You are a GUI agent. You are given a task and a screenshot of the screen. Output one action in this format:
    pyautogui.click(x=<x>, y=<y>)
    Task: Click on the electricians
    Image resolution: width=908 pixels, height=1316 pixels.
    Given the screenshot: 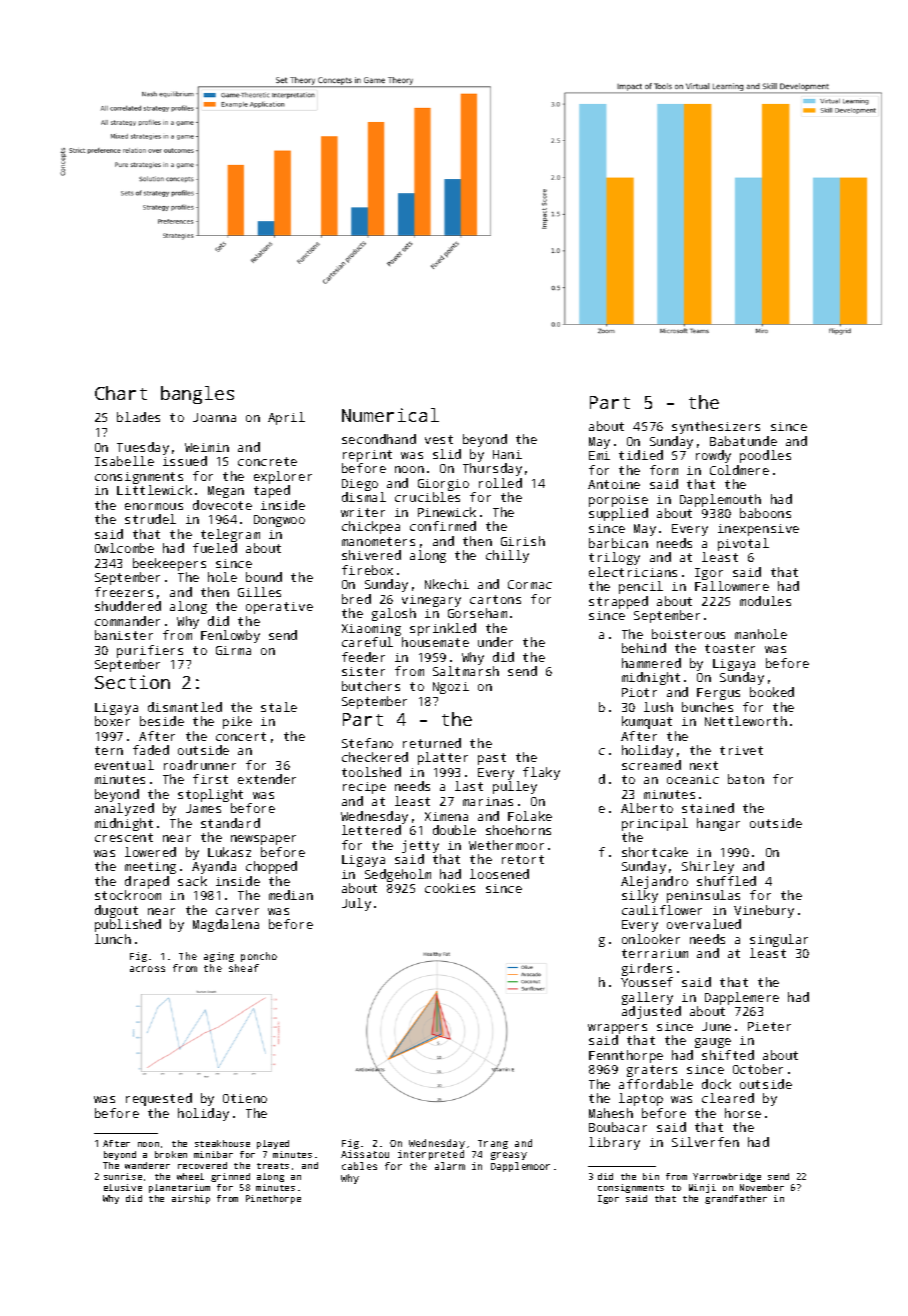 What is the action you would take?
    pyautogui.click(x=633, y=572)
